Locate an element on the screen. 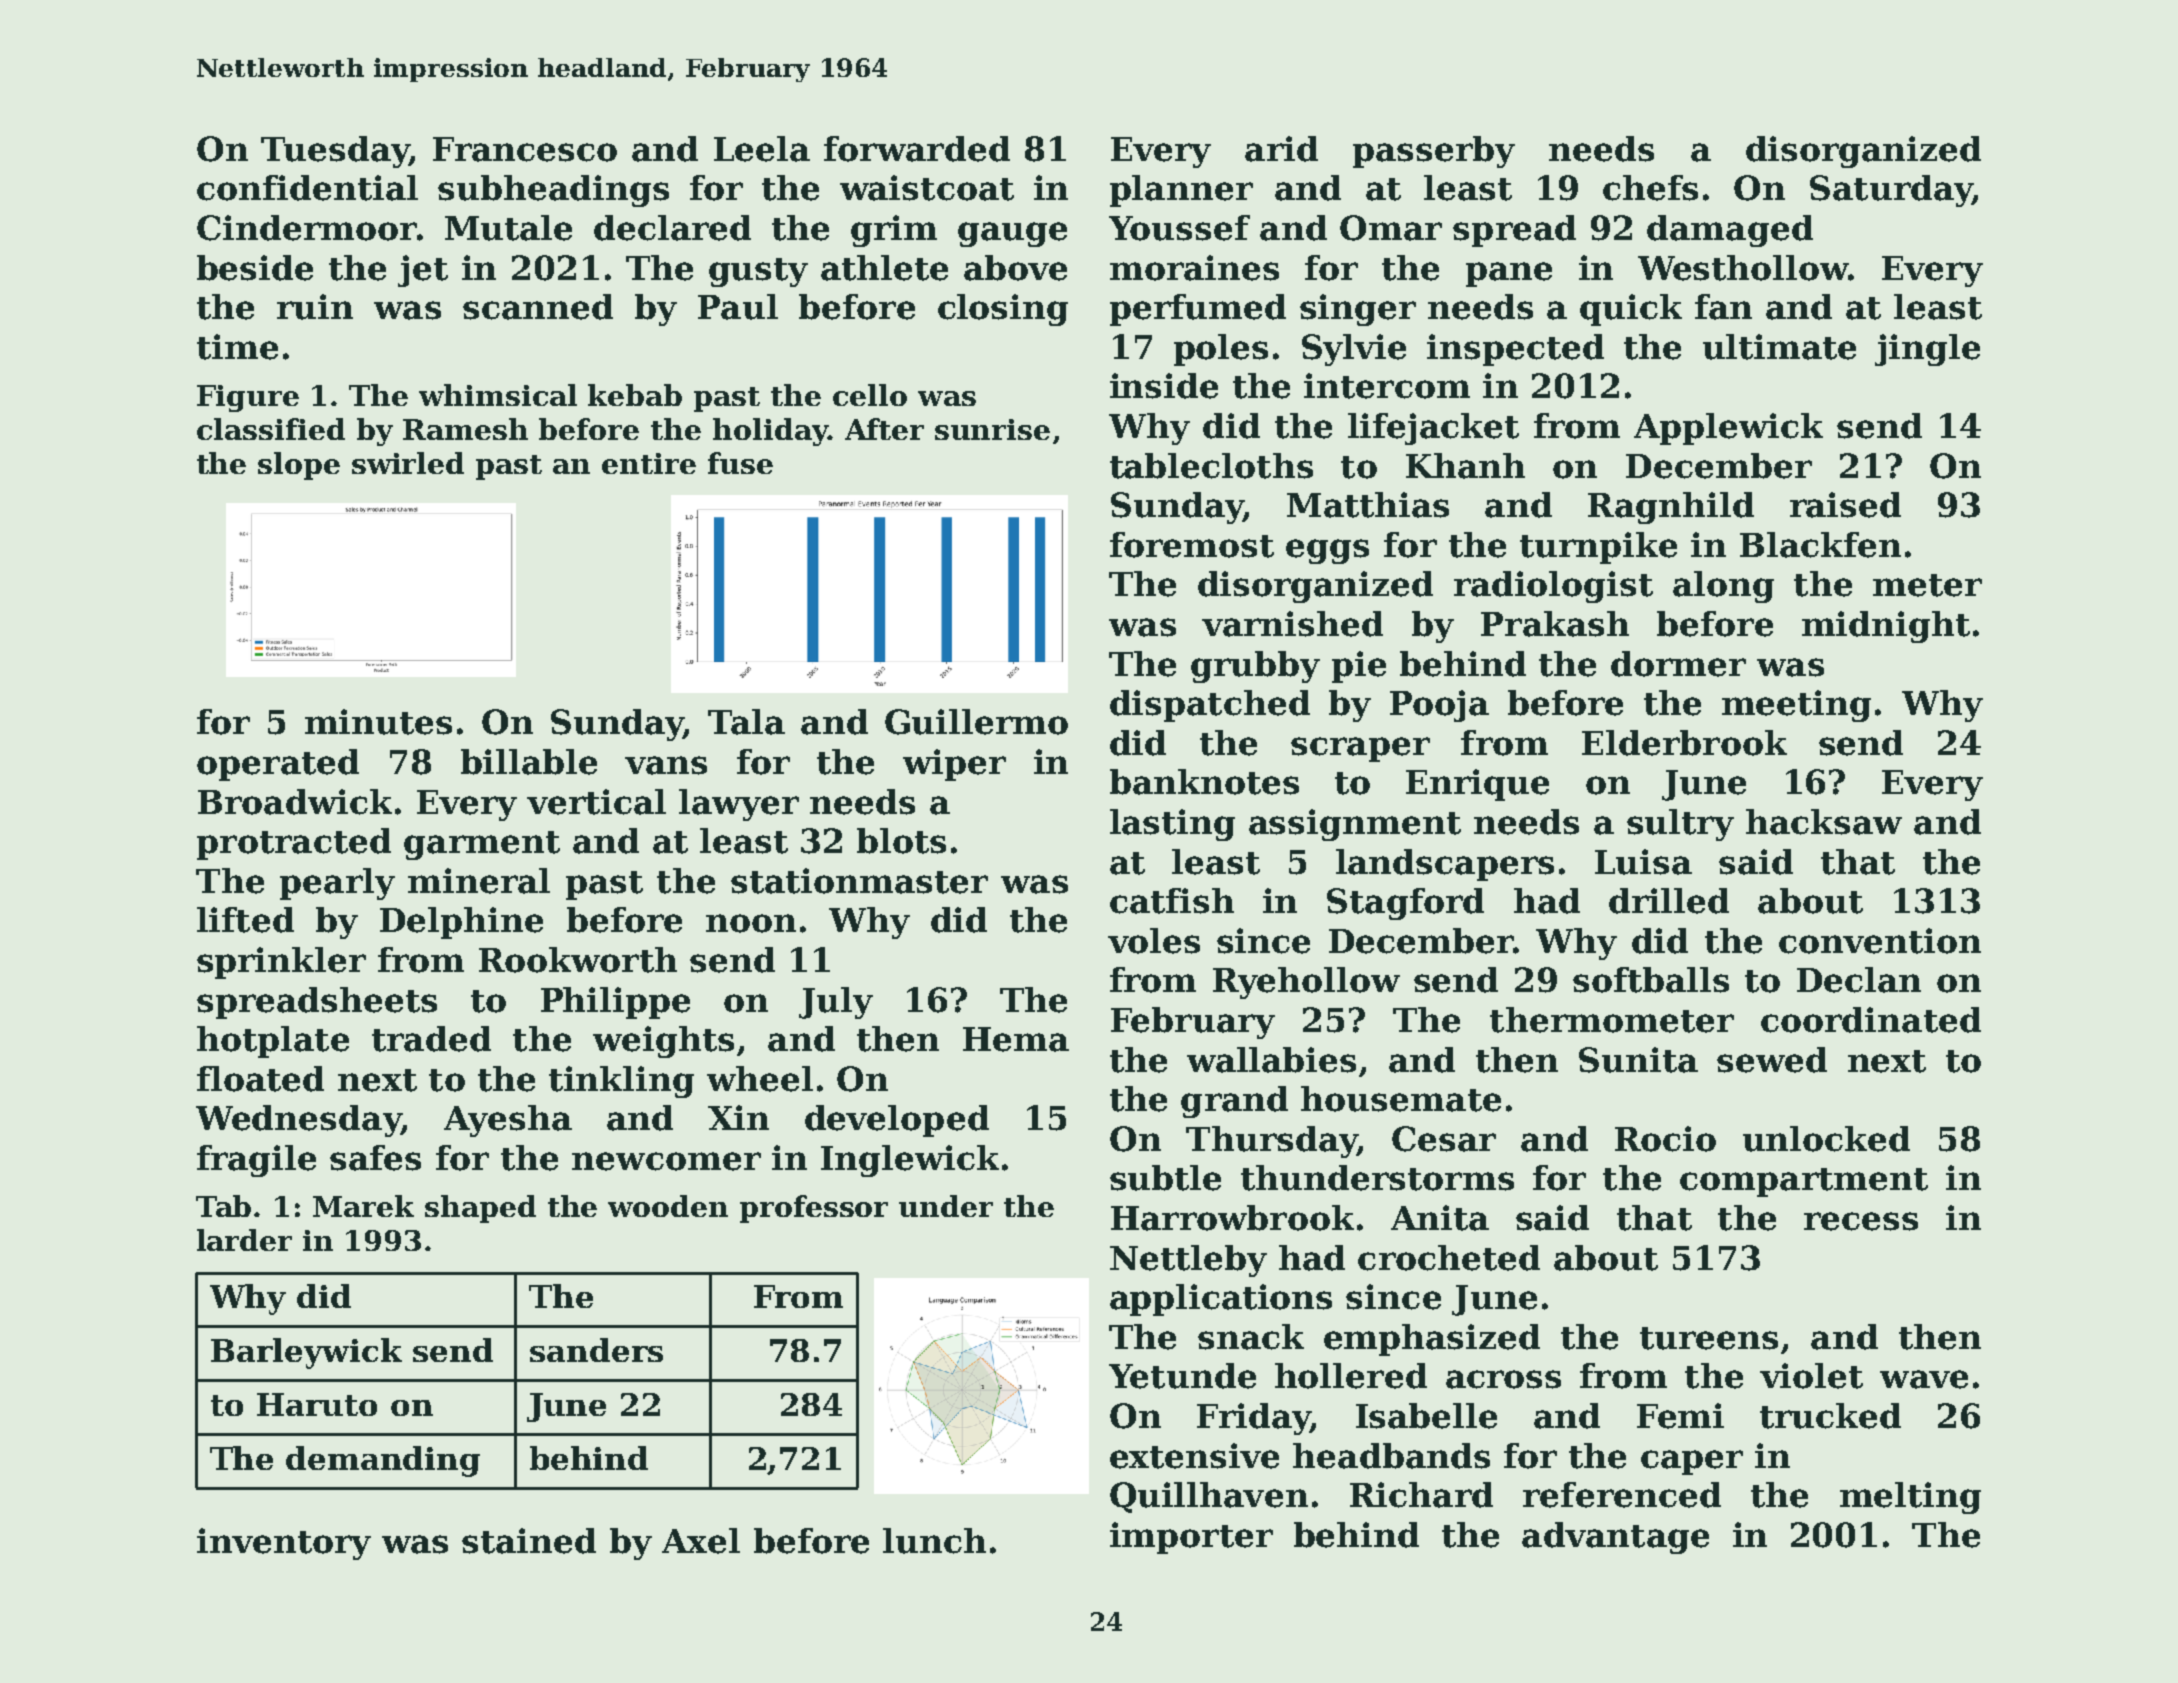 This screenshot has width=2178, height=1683. assignment is located at coordinates (1355, 825).
